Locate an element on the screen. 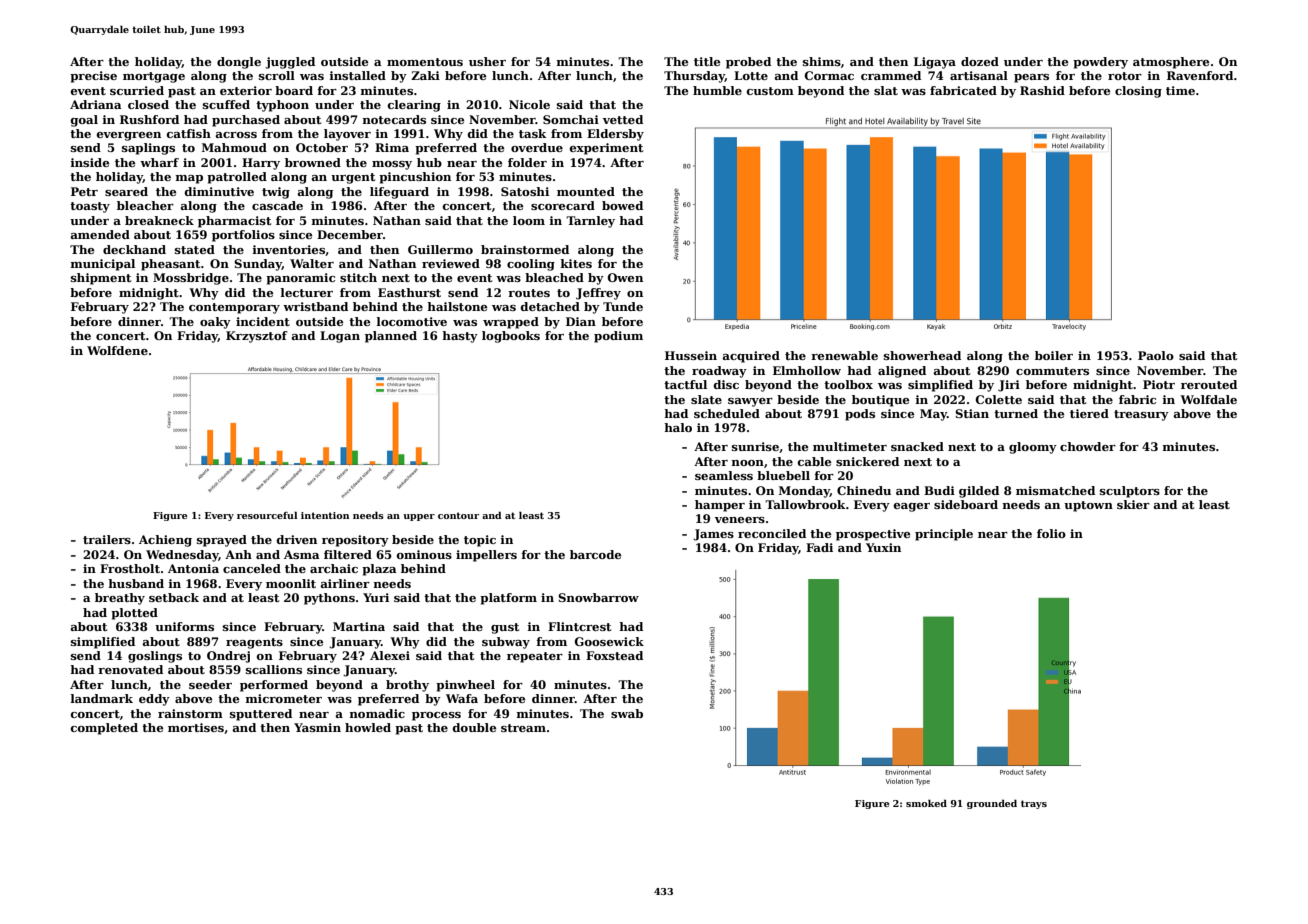  completed is located at coordinates (104, 729).
